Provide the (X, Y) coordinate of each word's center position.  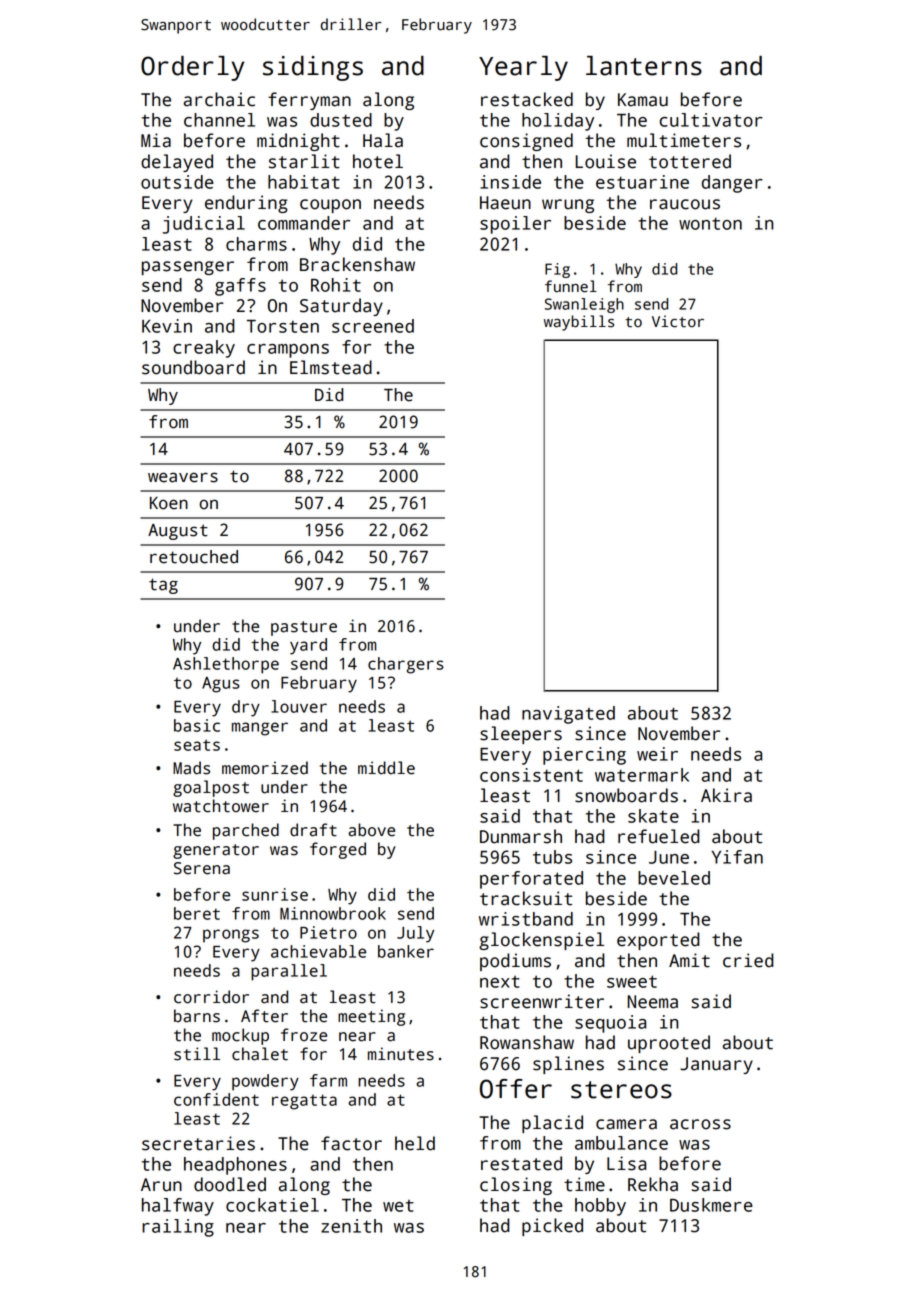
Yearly (523, 68)
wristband (526, 919)
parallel (289, 972)
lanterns (644, 66)
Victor (678, 321)
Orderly (192, 68)
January (716, 1065)
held (415, 1143)
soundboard (193, 367)
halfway (178, 1207)
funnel (571, 286)
